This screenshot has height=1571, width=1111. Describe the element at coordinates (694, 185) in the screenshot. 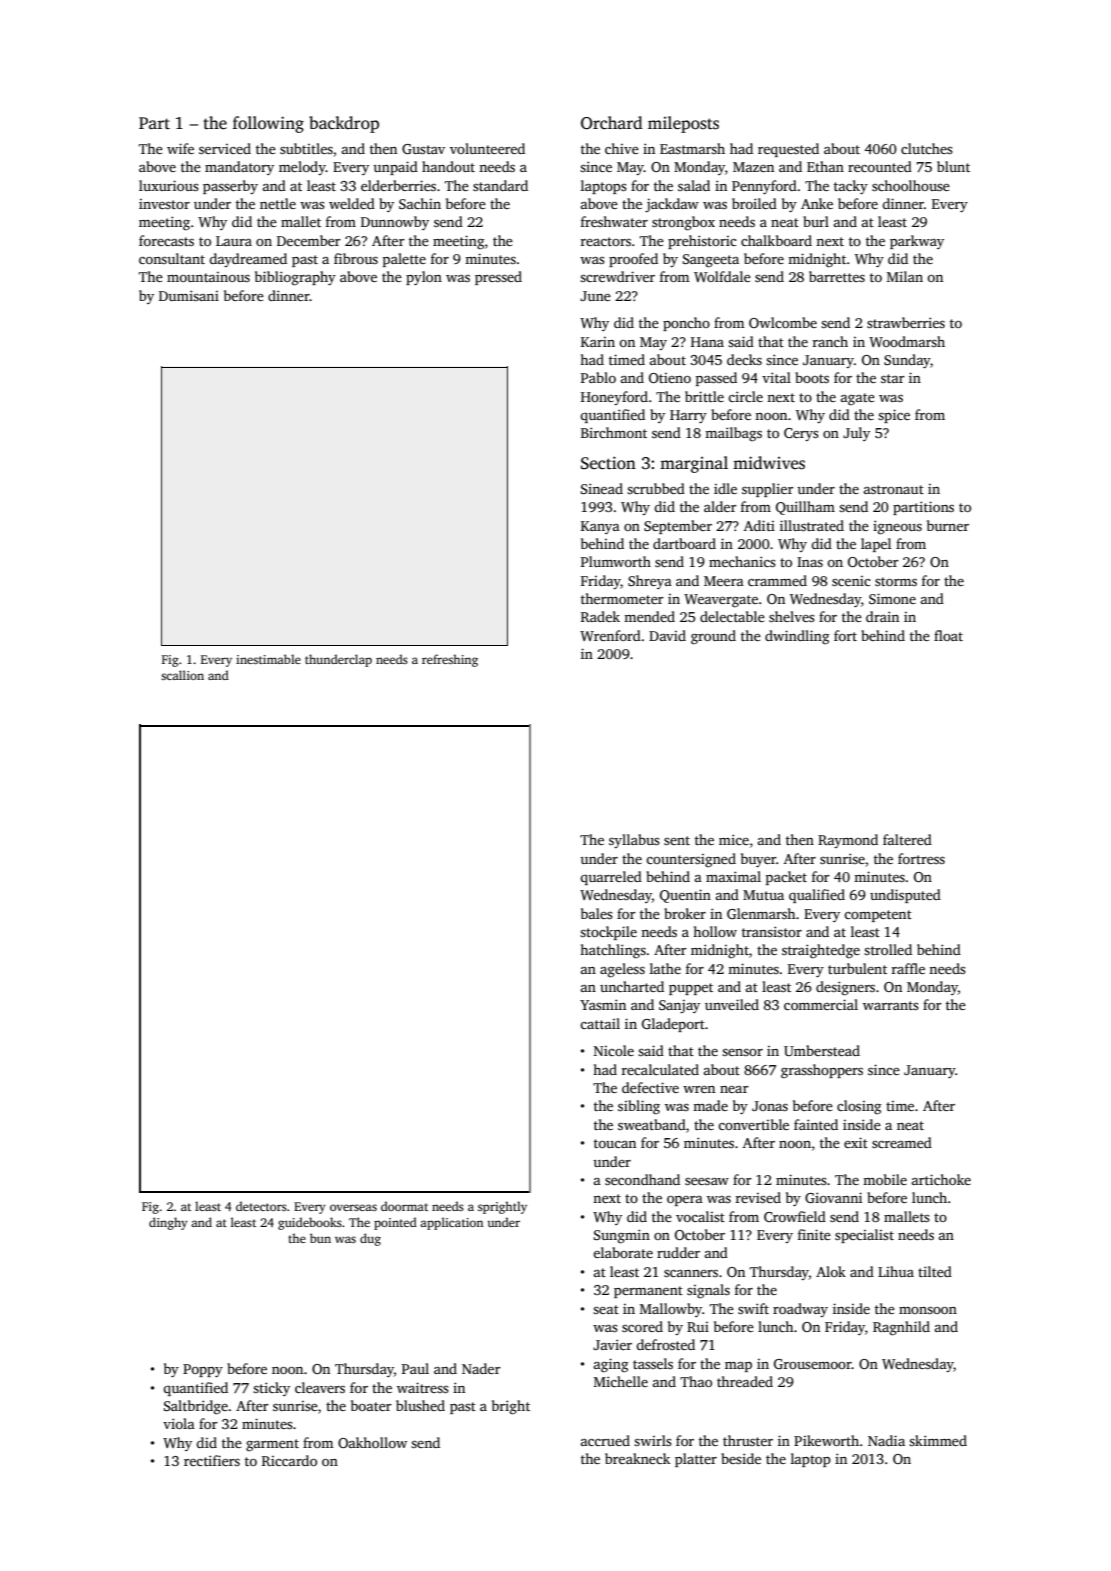

I see `salad` at that location.
